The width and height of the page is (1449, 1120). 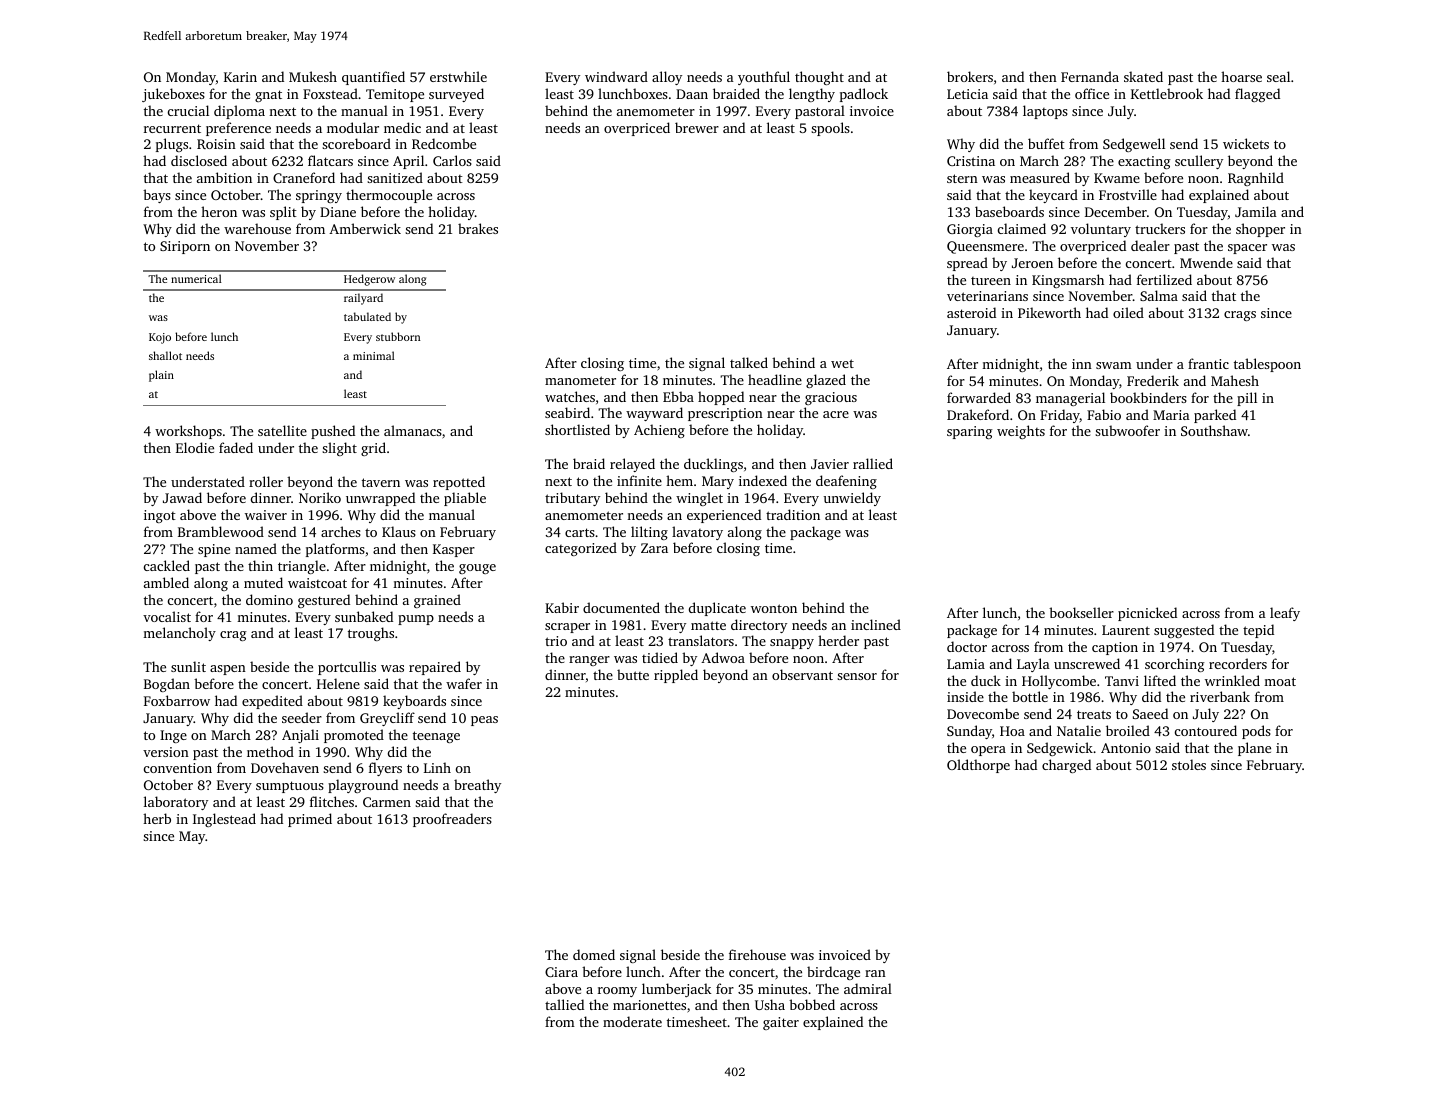 I want to click on admiral, so click(x=868, y=988).
